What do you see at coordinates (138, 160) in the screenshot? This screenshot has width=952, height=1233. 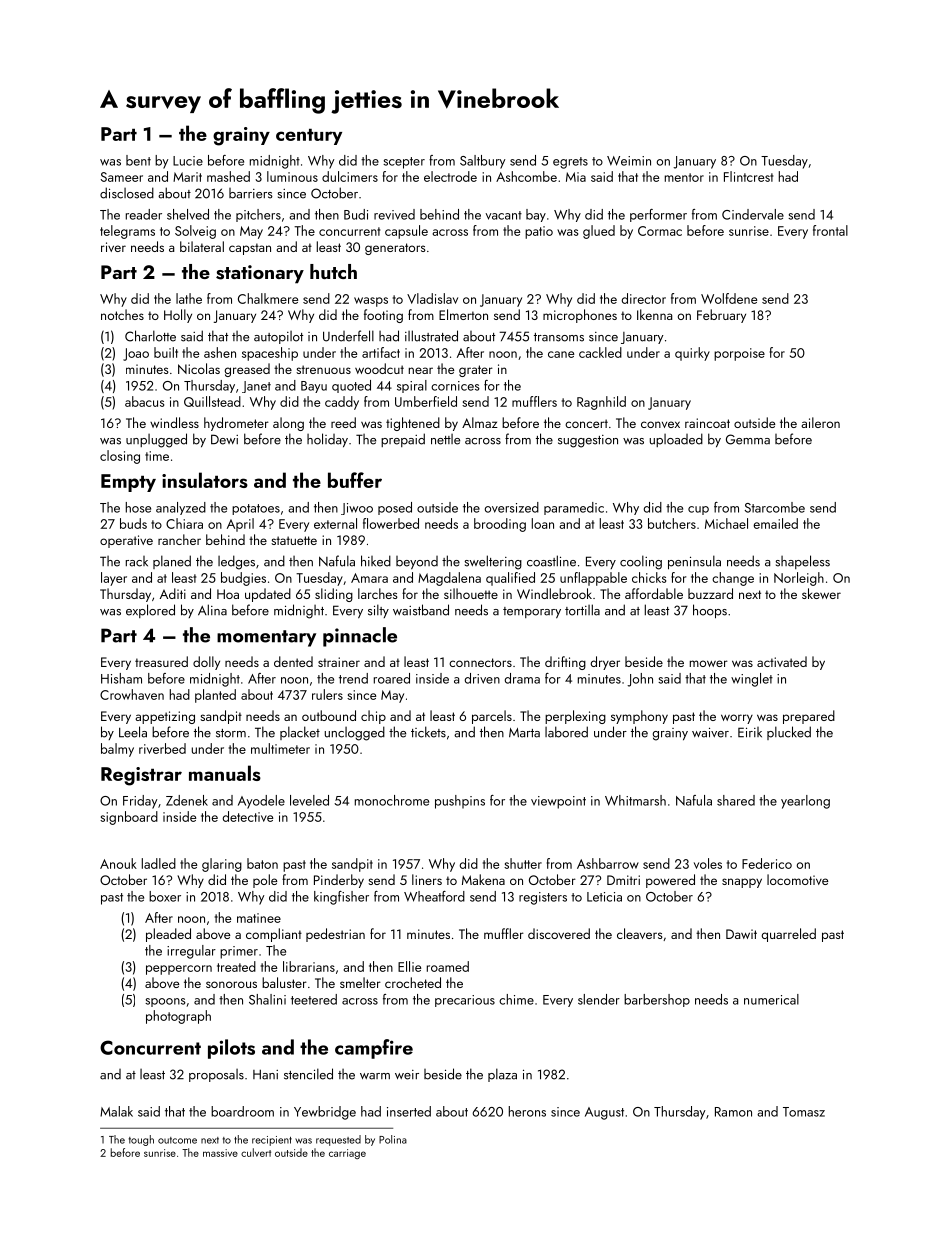 I see `bent` at bounding box center [138, 160].
